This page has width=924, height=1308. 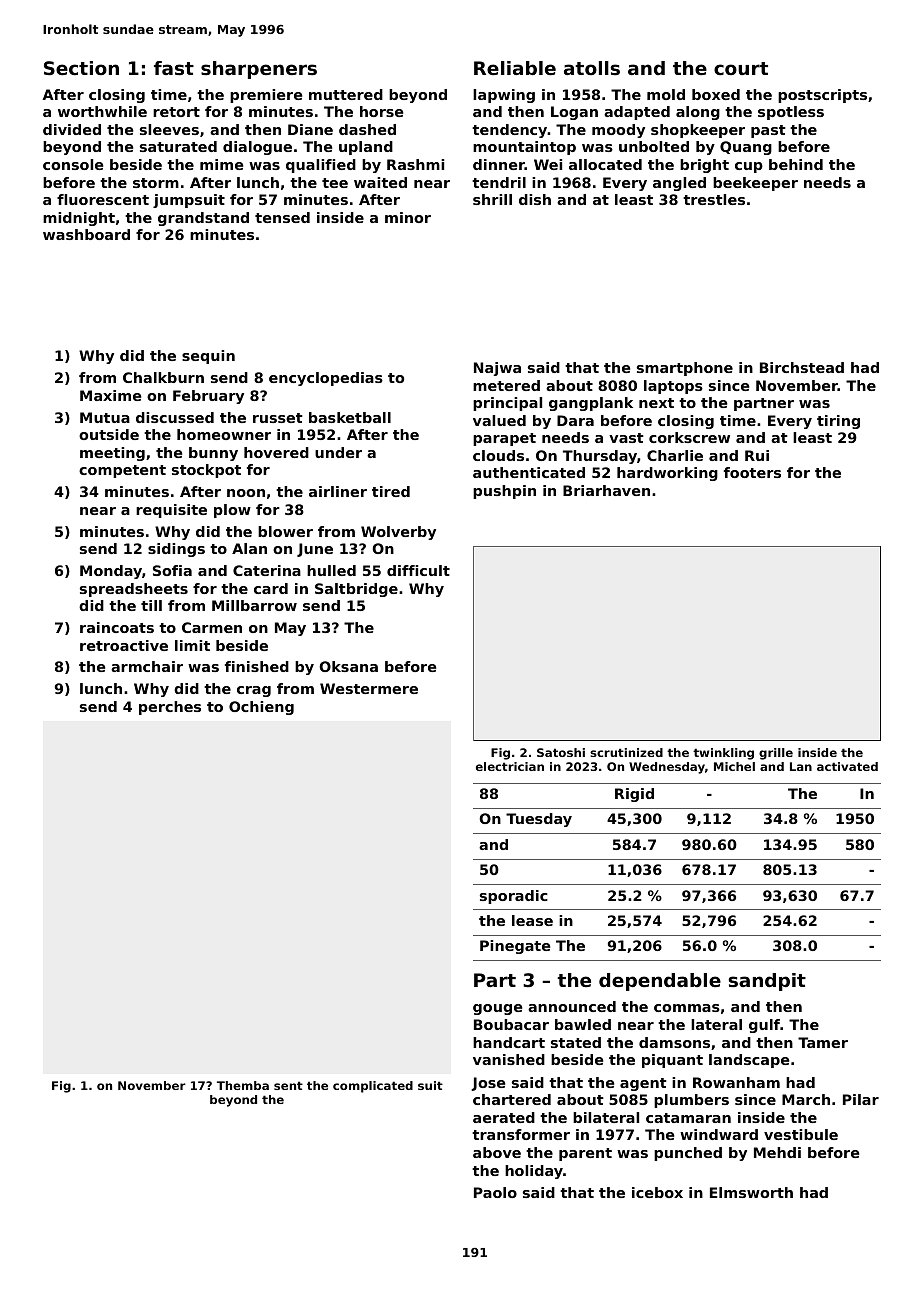 I want to click on Elmsworth, so click(x=751, y=1192).
